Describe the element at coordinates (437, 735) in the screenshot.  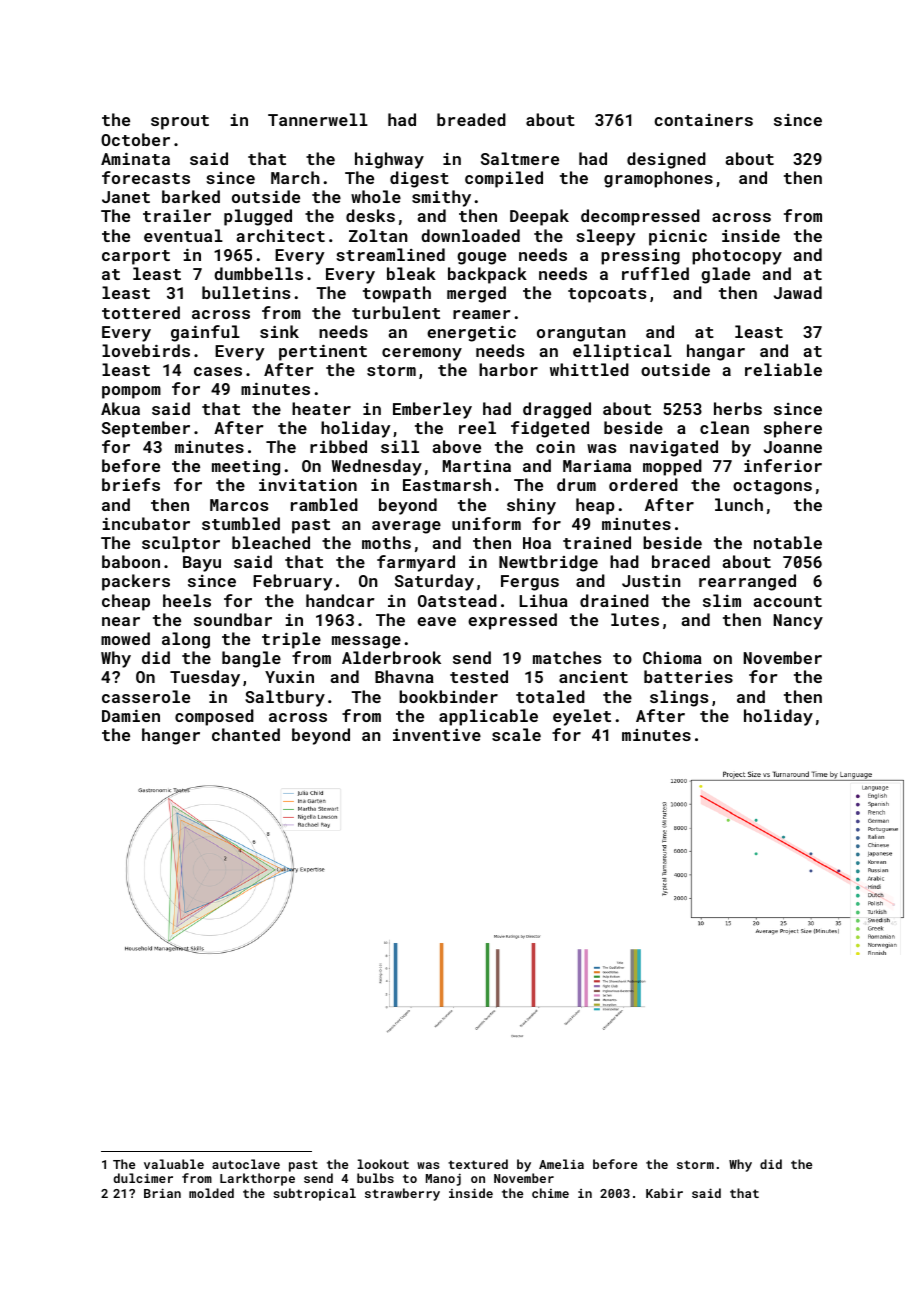
I see `inventive` at that location.
